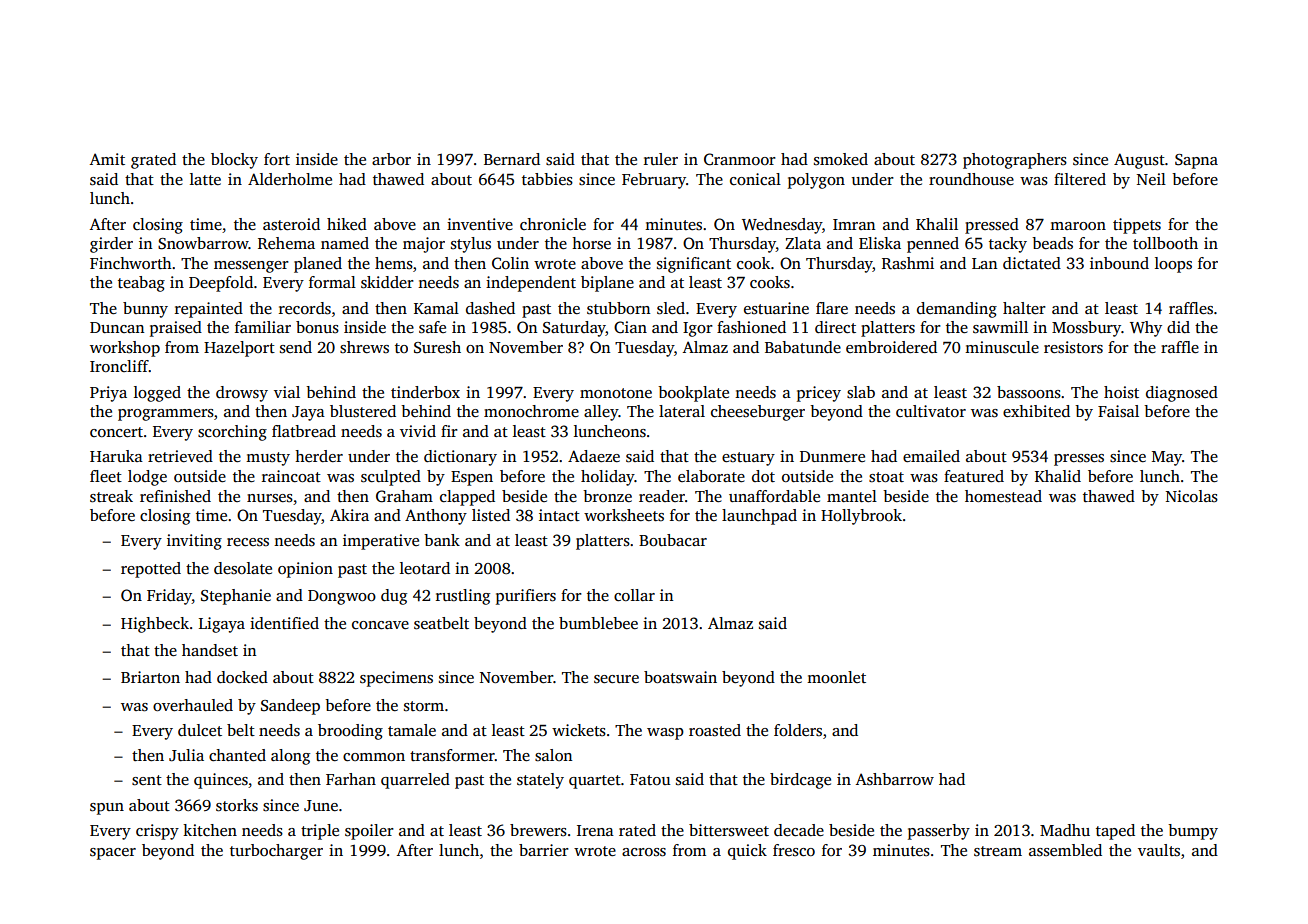 The image size is (1308, 924). I want to click on moonlet, so click(836, 677).
